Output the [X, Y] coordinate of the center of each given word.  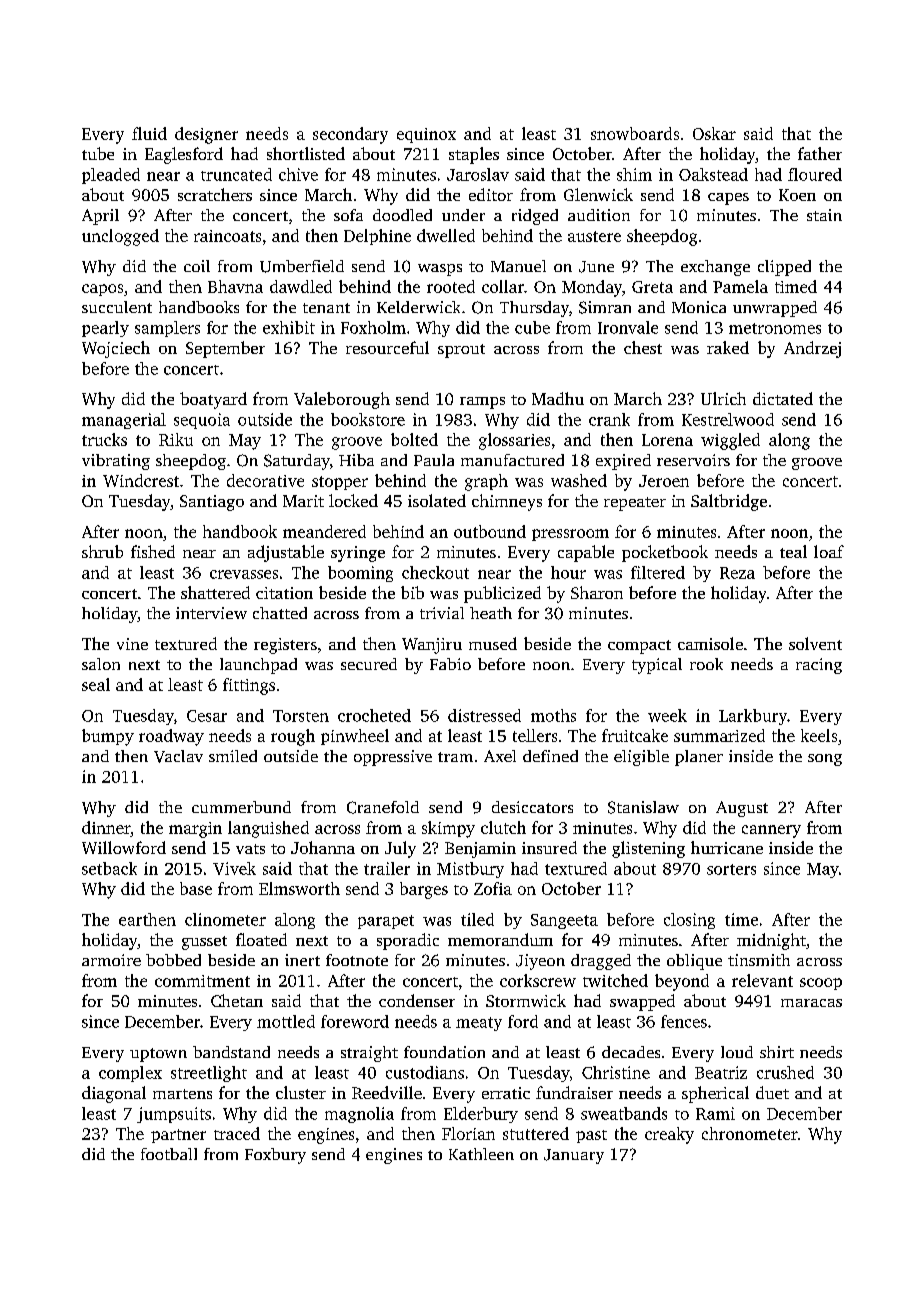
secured [369, 664]
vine [132, 644]
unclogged [120, 237]
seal [96, 684]
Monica [699, 307]
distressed [484, 715]
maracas [811, 1003]
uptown [158, 1055]
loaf [829, 551]
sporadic [408, 941]
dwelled [446, 235]
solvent [815, 643]
